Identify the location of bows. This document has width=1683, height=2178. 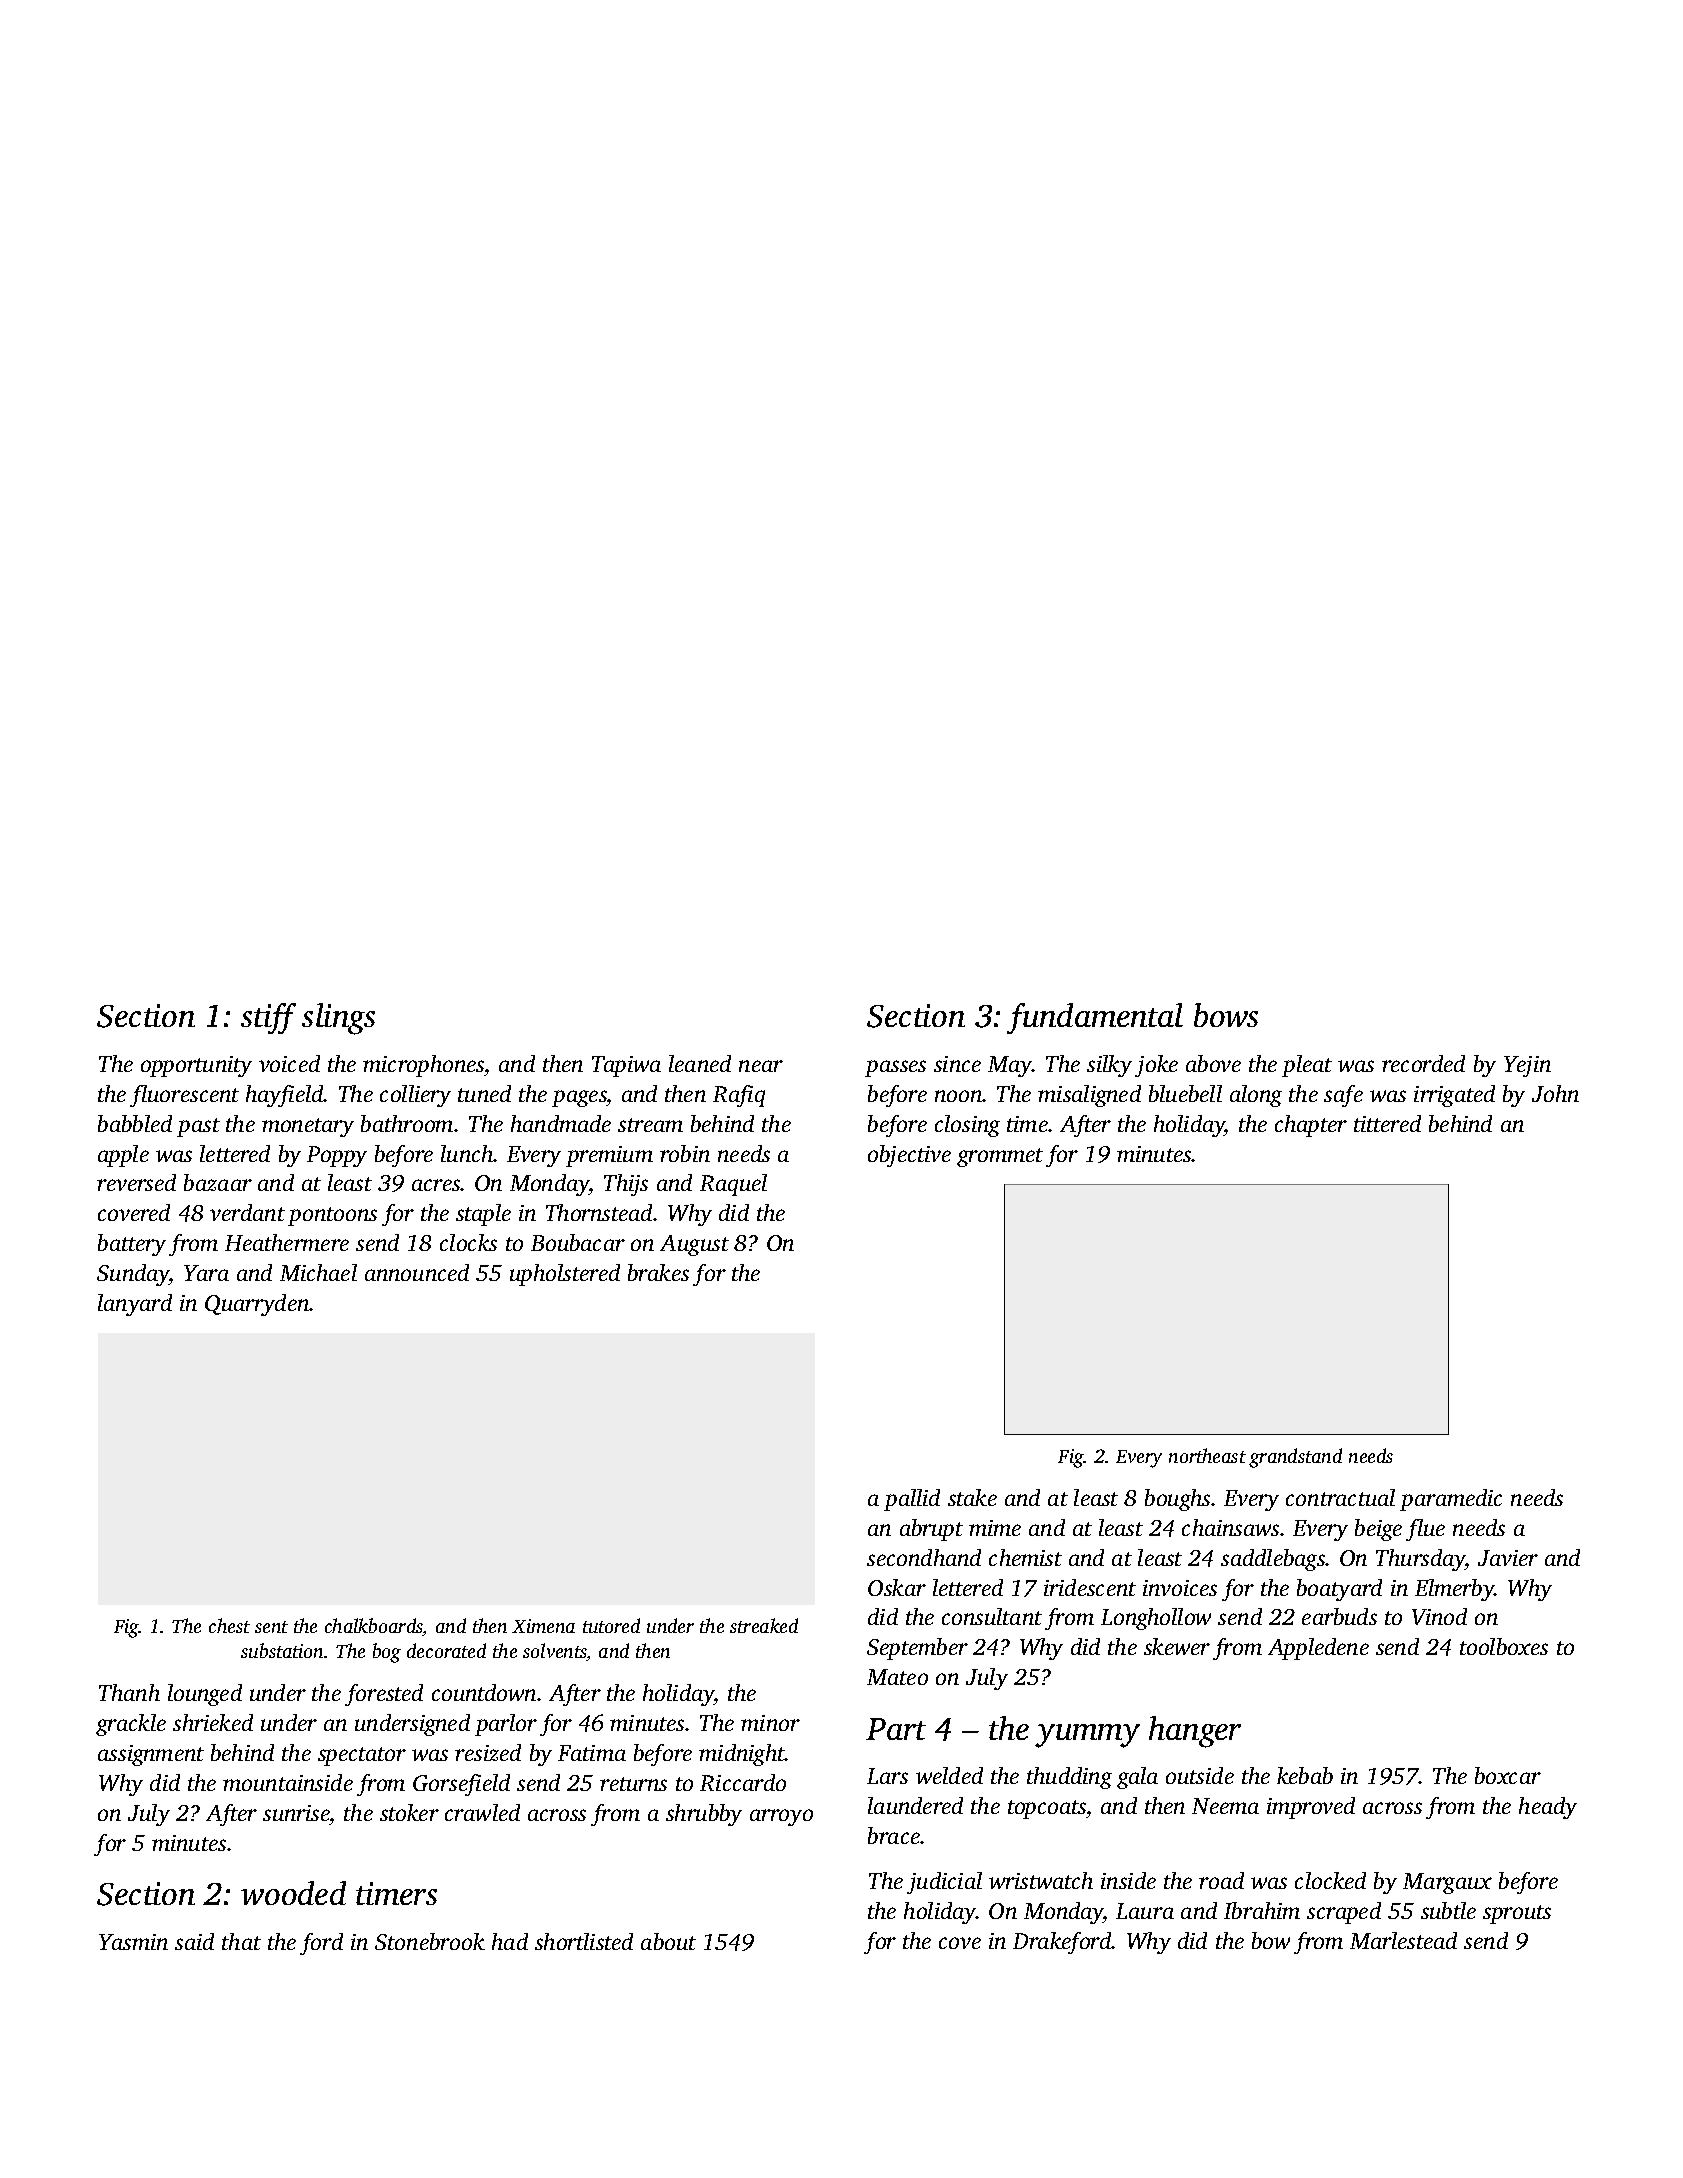
(1226, 1015).
